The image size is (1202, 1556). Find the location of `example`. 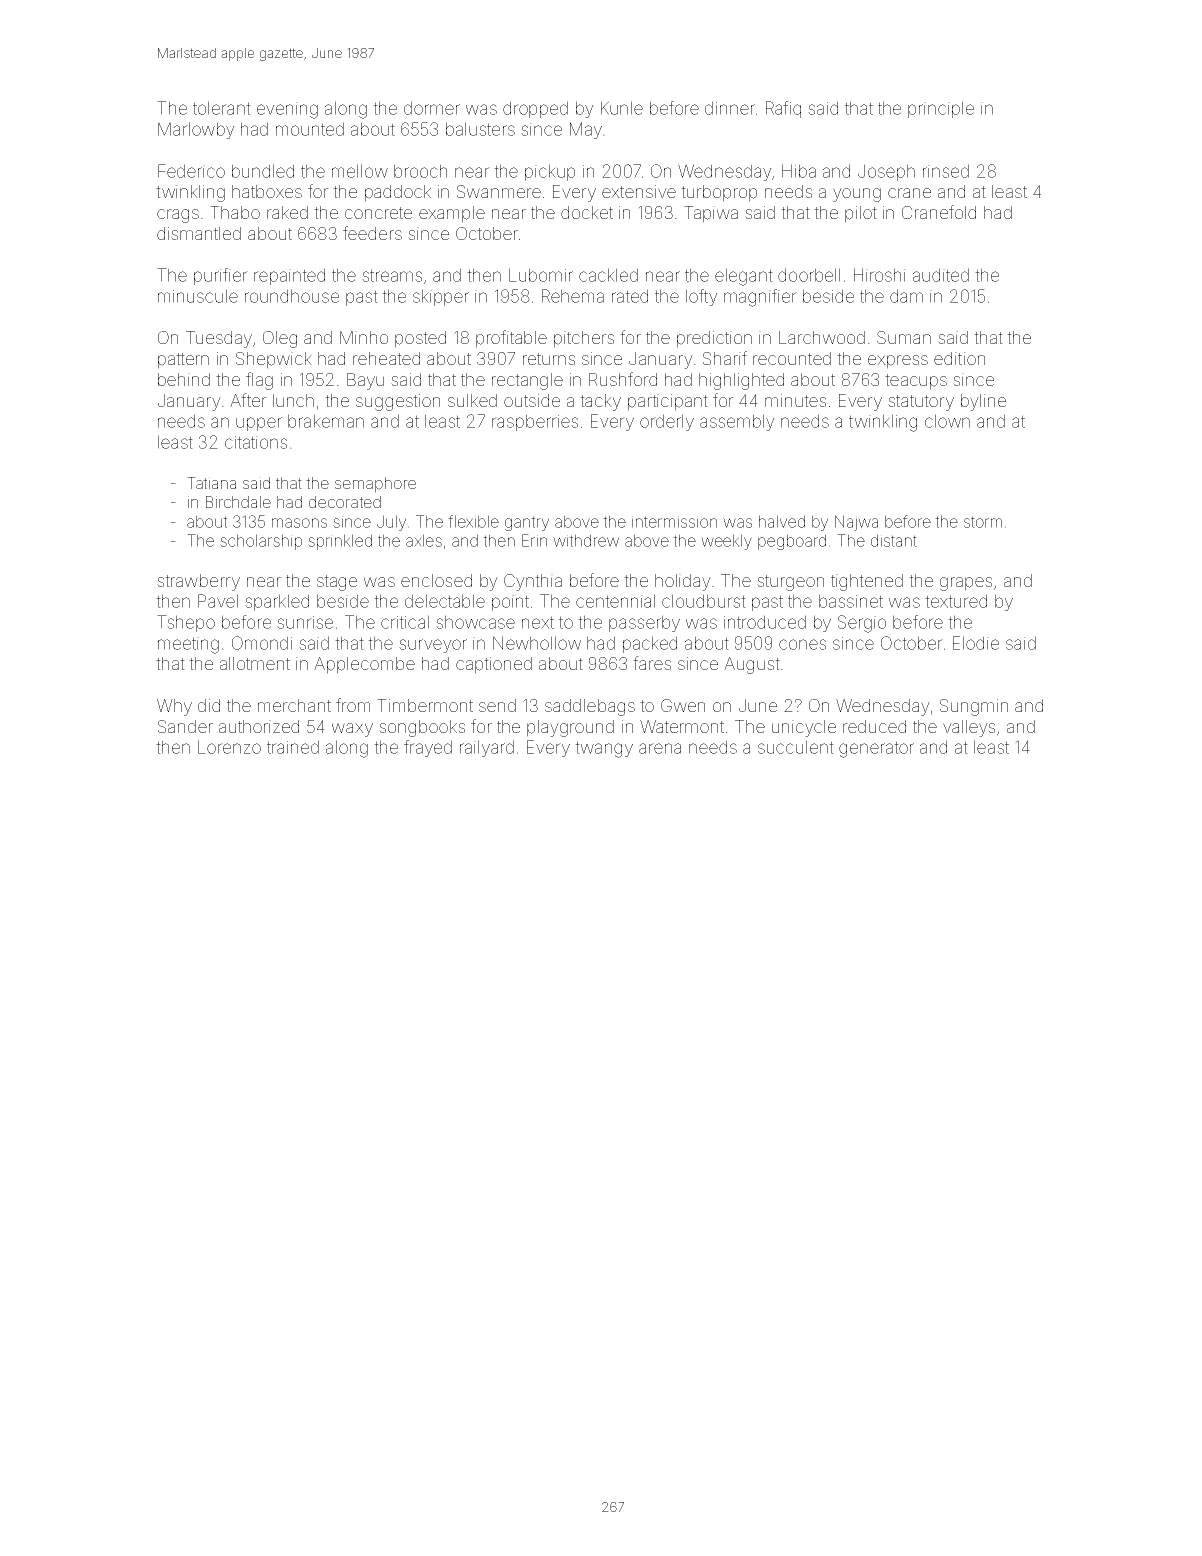

example is located at coordinates (452, 214).
